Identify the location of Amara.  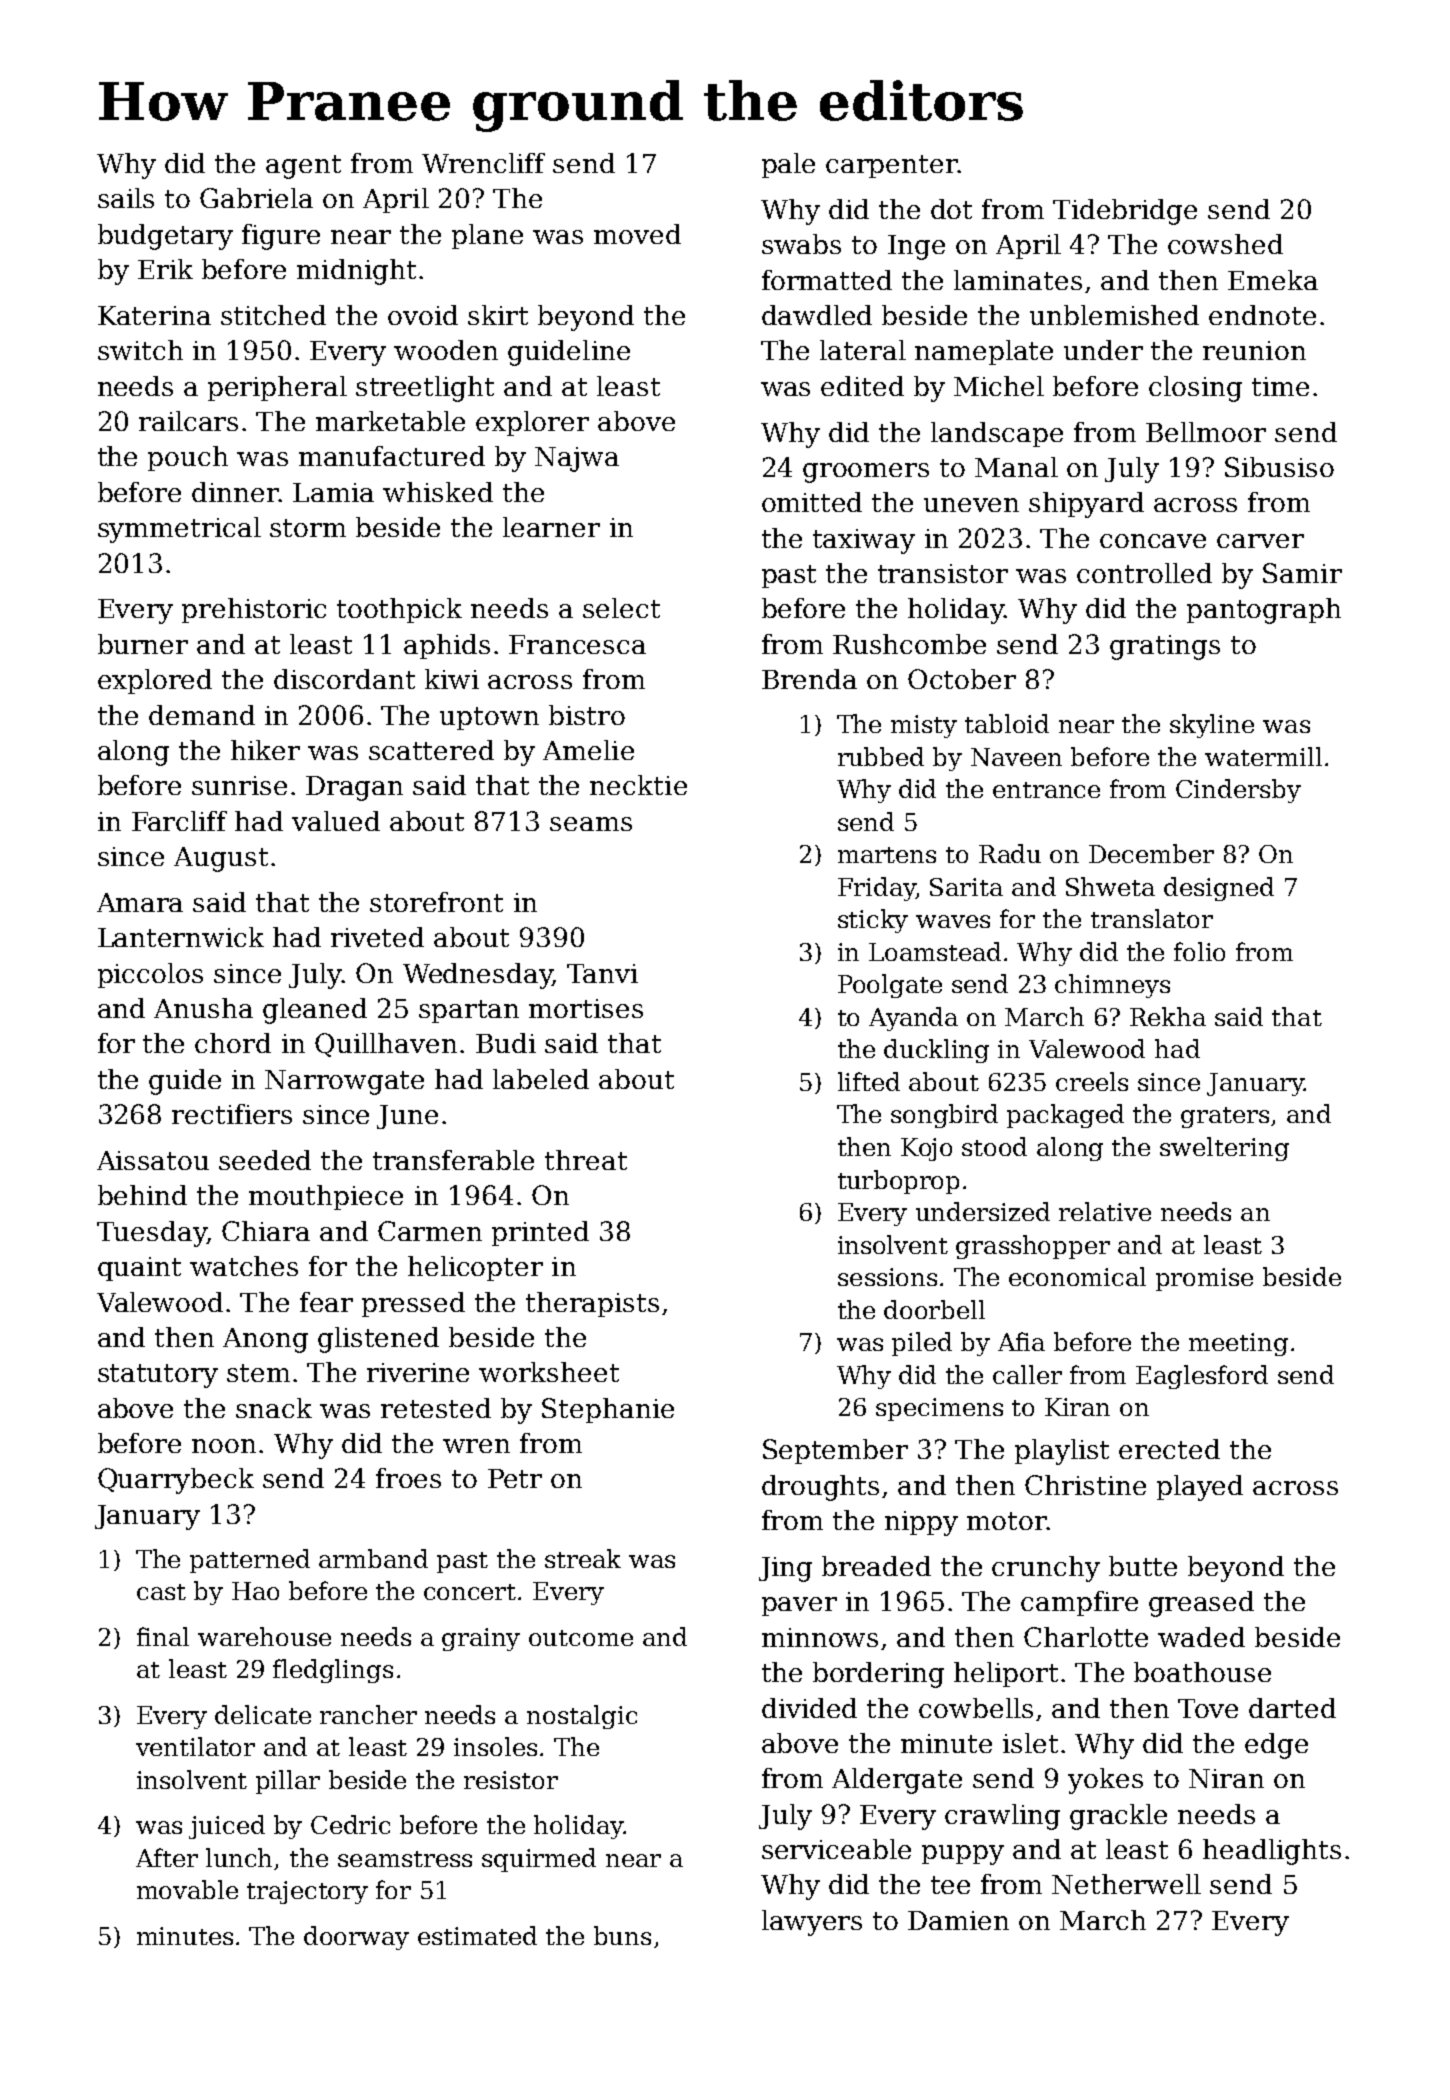
(140, 902).
